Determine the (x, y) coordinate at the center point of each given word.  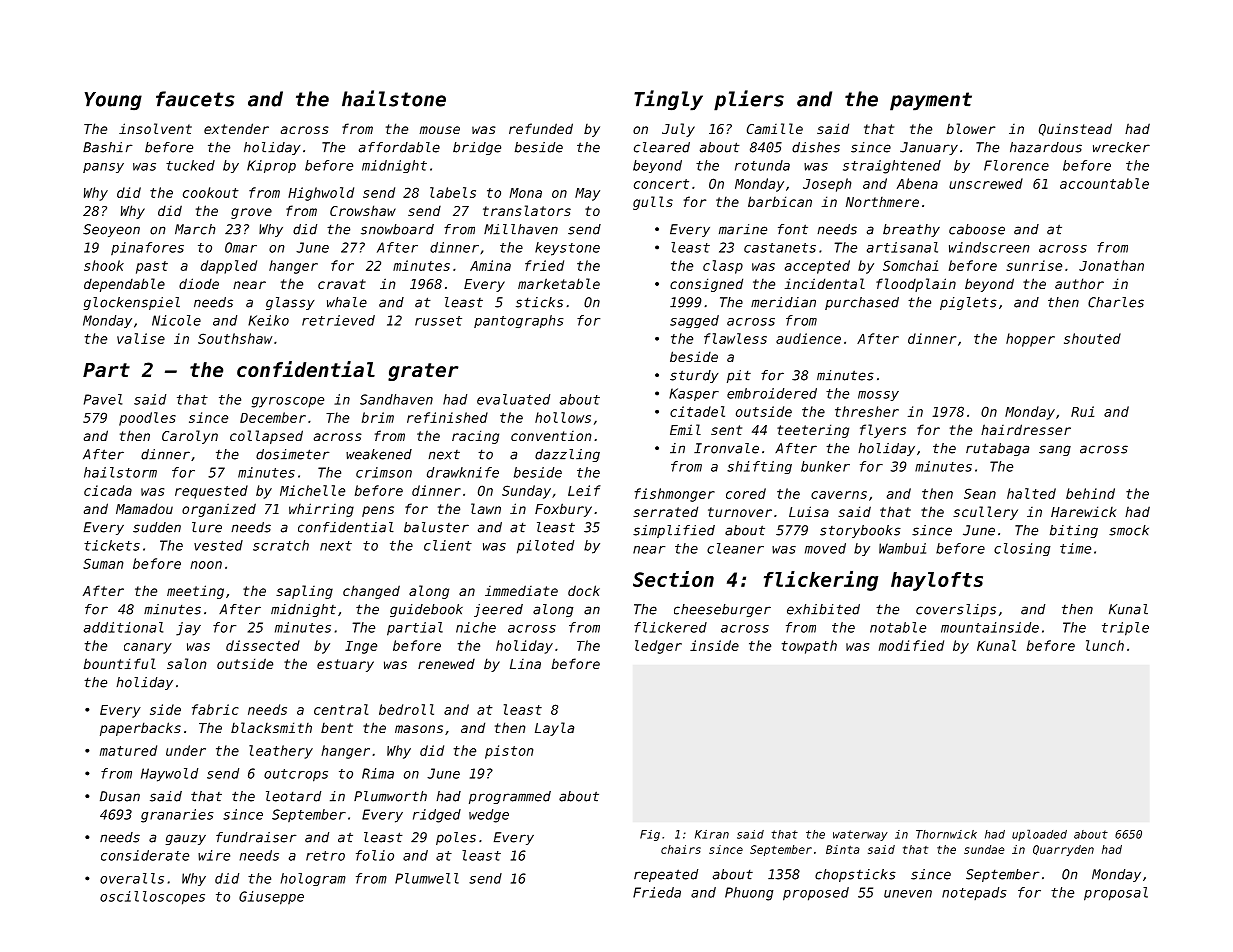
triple (1125, 629)
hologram (313, 879)
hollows (563, 417)
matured (128, 750)
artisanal (902, 247)
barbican (780, 201)
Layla (554, 729)
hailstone (394, 98)
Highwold (321, 194)
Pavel (103, 399)
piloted (545, 547)
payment (931, 101)
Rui (1082, 411)
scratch (281, 545)
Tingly (668, 100)
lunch (1105, 645)
